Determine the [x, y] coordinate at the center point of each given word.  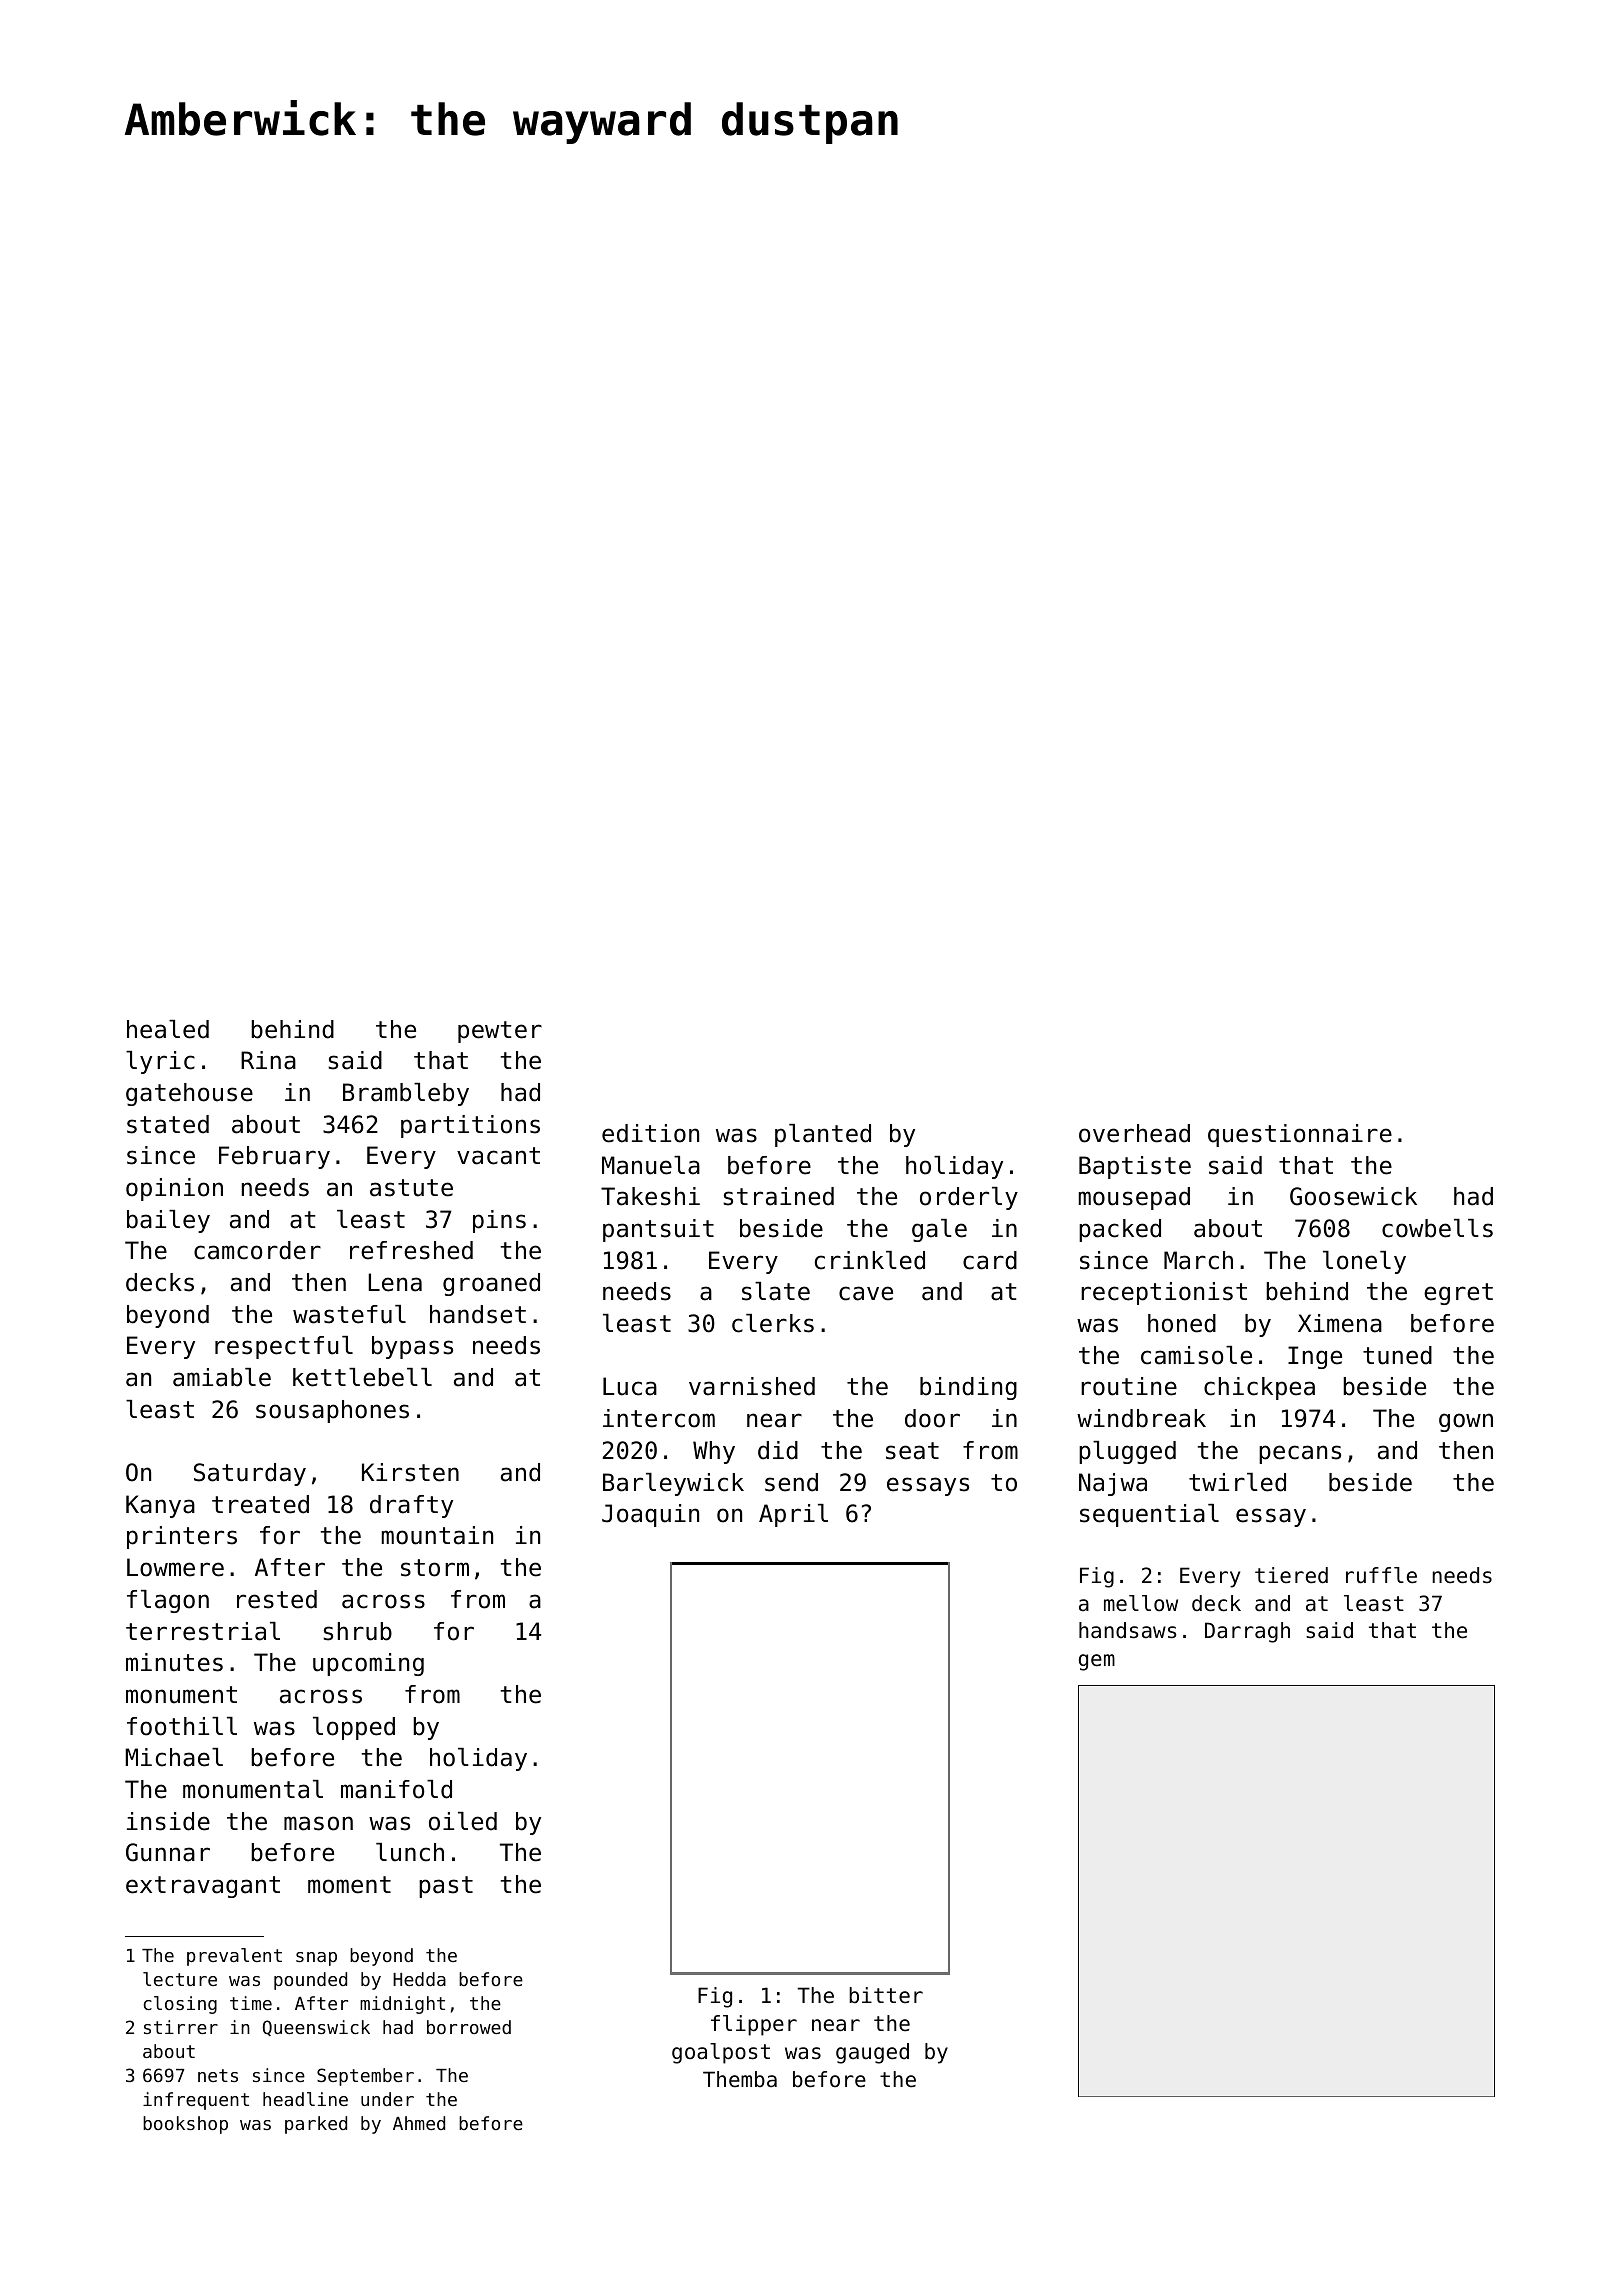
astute [411, 1188]
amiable [222, 1377]
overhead [1134, 1133]
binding [968, 1388]
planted [823, 1135]
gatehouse [189, 1094]
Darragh [1247, 1632]
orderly [969, 1198]
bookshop [185, 2125]
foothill [182, 1726]
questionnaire [1300, 1135]
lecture [180, 1979]
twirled [1237, 1482]
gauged [872, 2053]
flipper [754, 2025]
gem [1097, 1662]
